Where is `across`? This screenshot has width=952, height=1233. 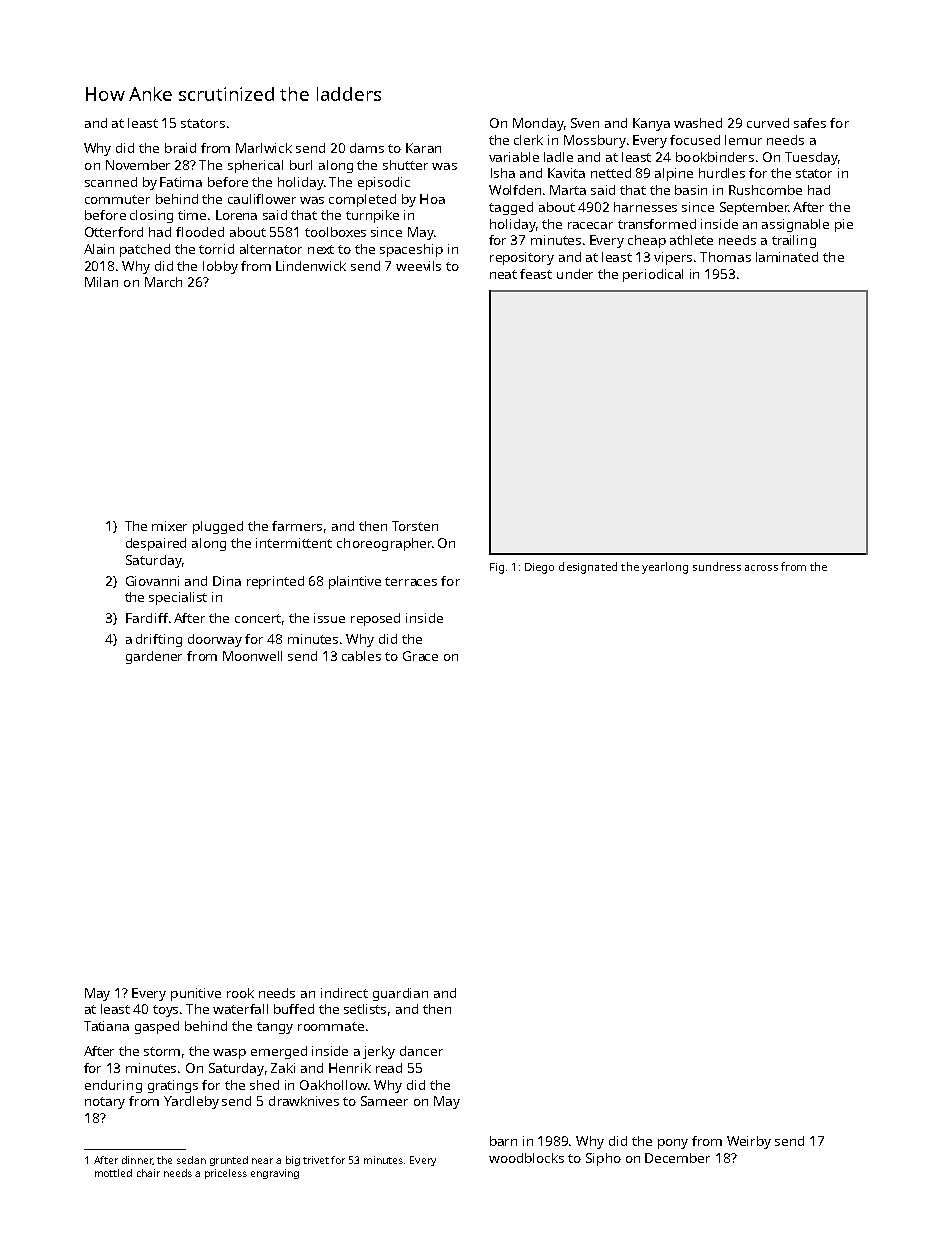 across is located at coordinates (761, 568).
